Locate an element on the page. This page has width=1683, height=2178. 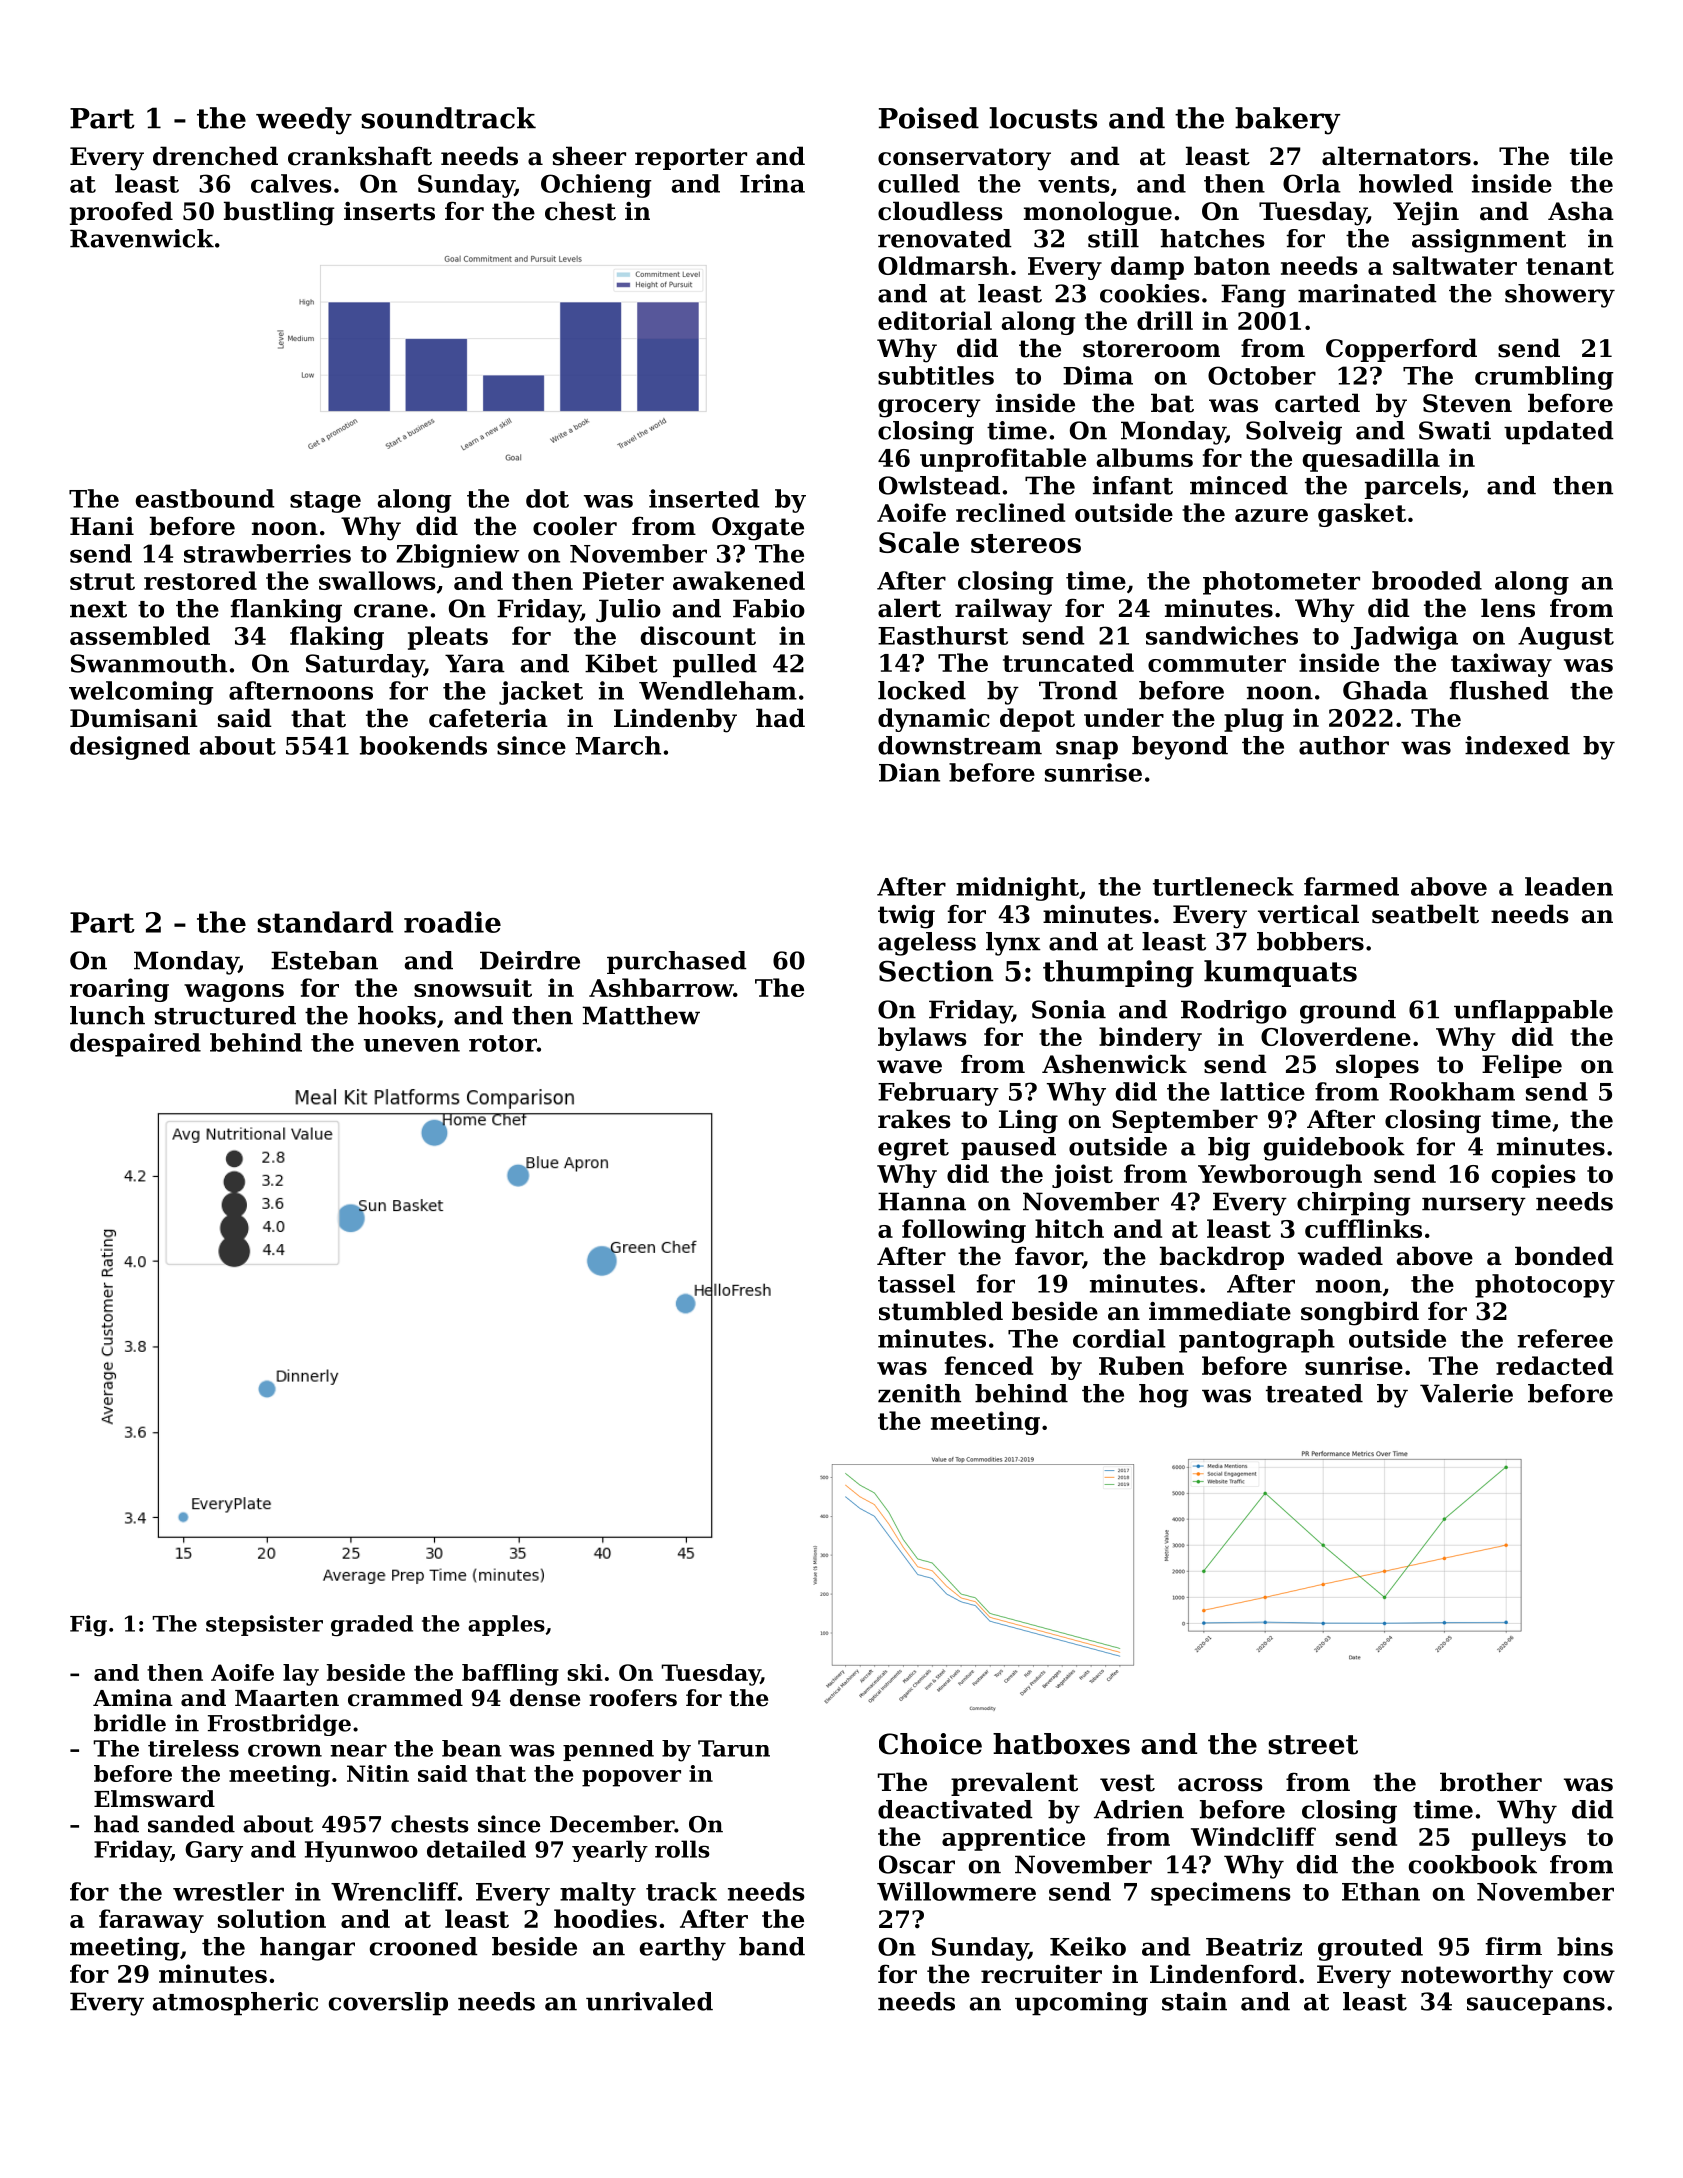
stepsister is located at coordinates (264, 1625).
